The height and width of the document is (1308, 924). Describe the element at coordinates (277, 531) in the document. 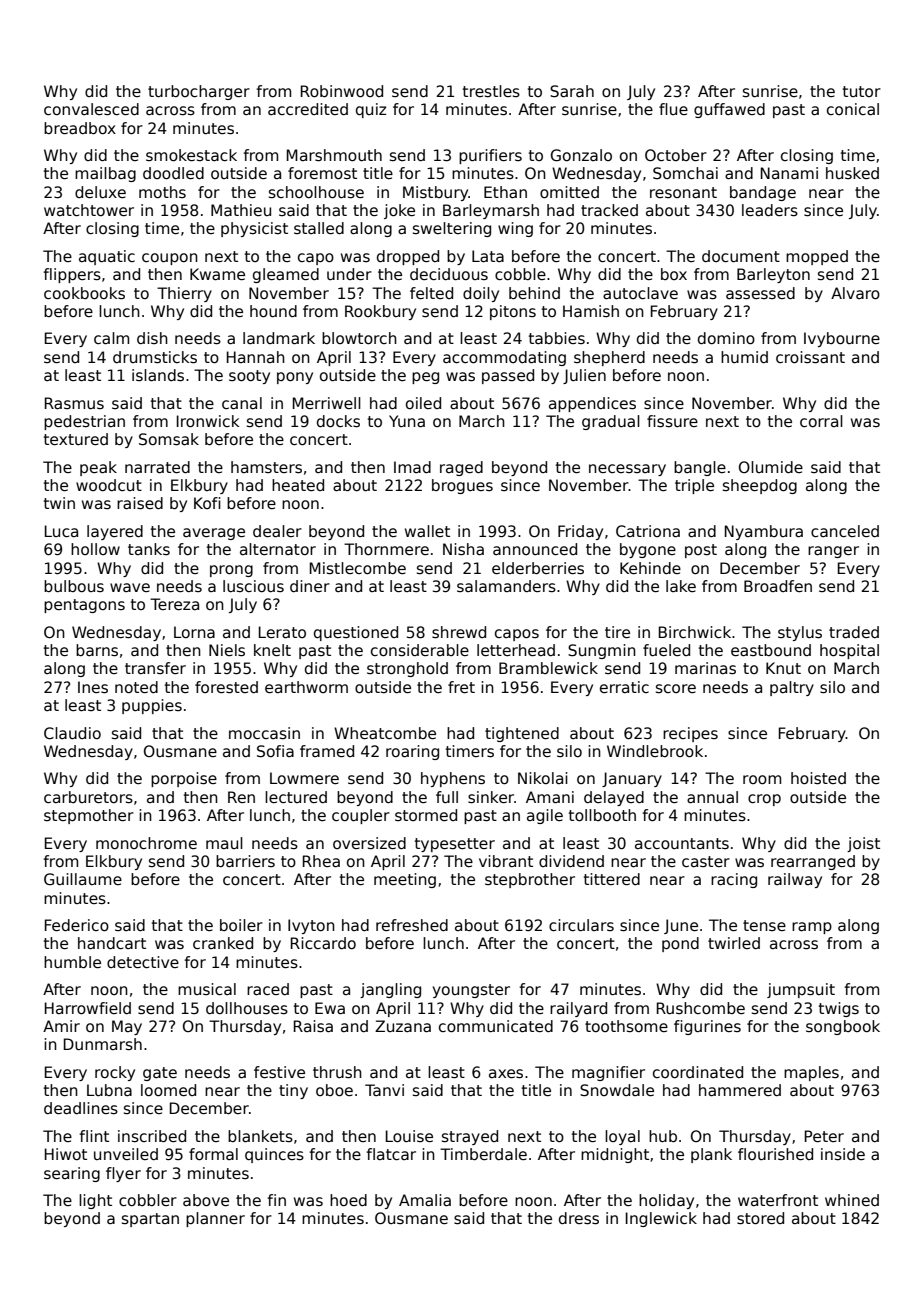

I see `dealer` at that location.
